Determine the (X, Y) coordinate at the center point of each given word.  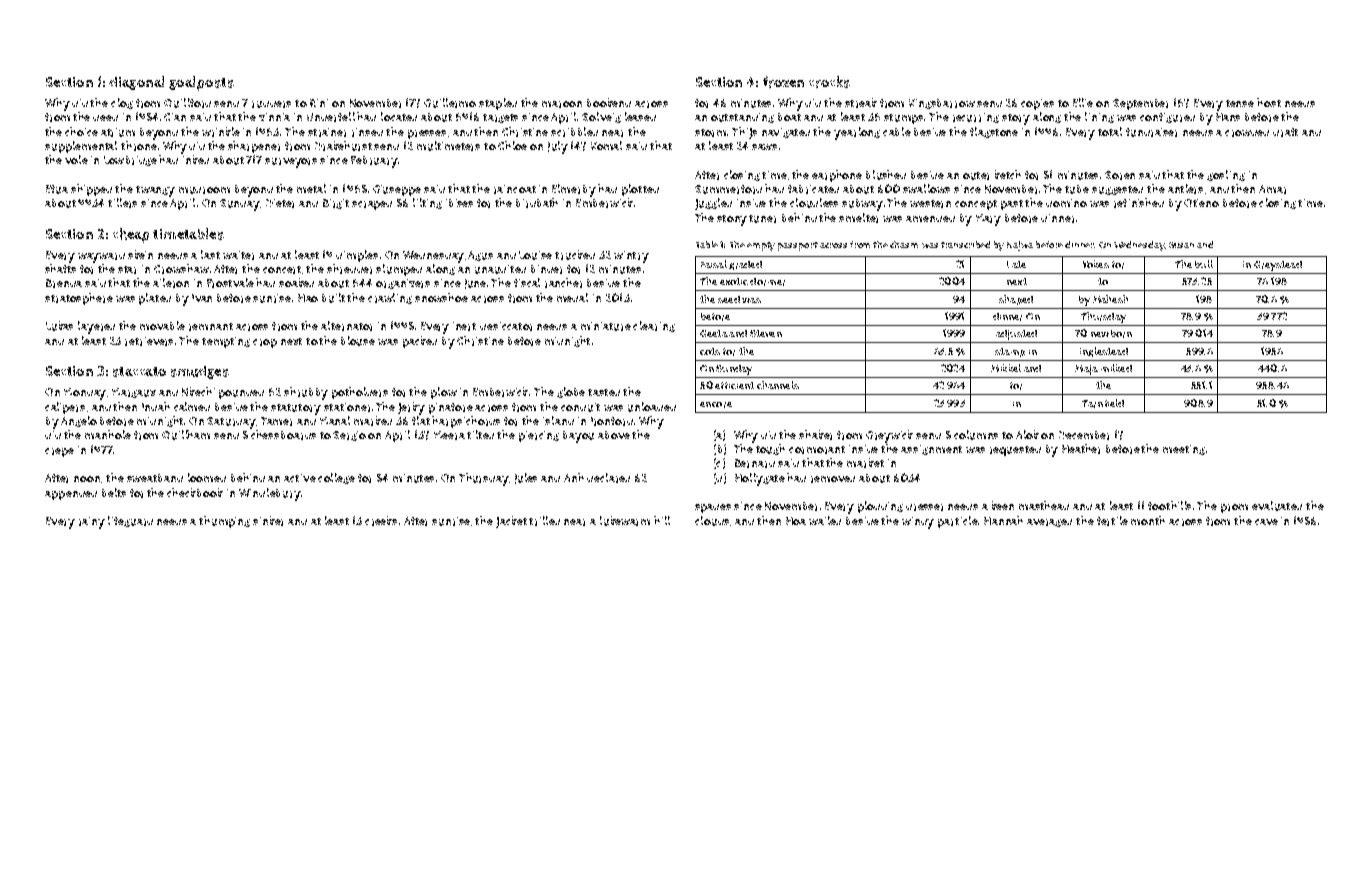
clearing (654, 326)
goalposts (201, 83)
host (1269, 102)
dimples (357, 256)
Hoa (796, 521)
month (1148, 520)
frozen (783, 82)
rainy (92, 523)
